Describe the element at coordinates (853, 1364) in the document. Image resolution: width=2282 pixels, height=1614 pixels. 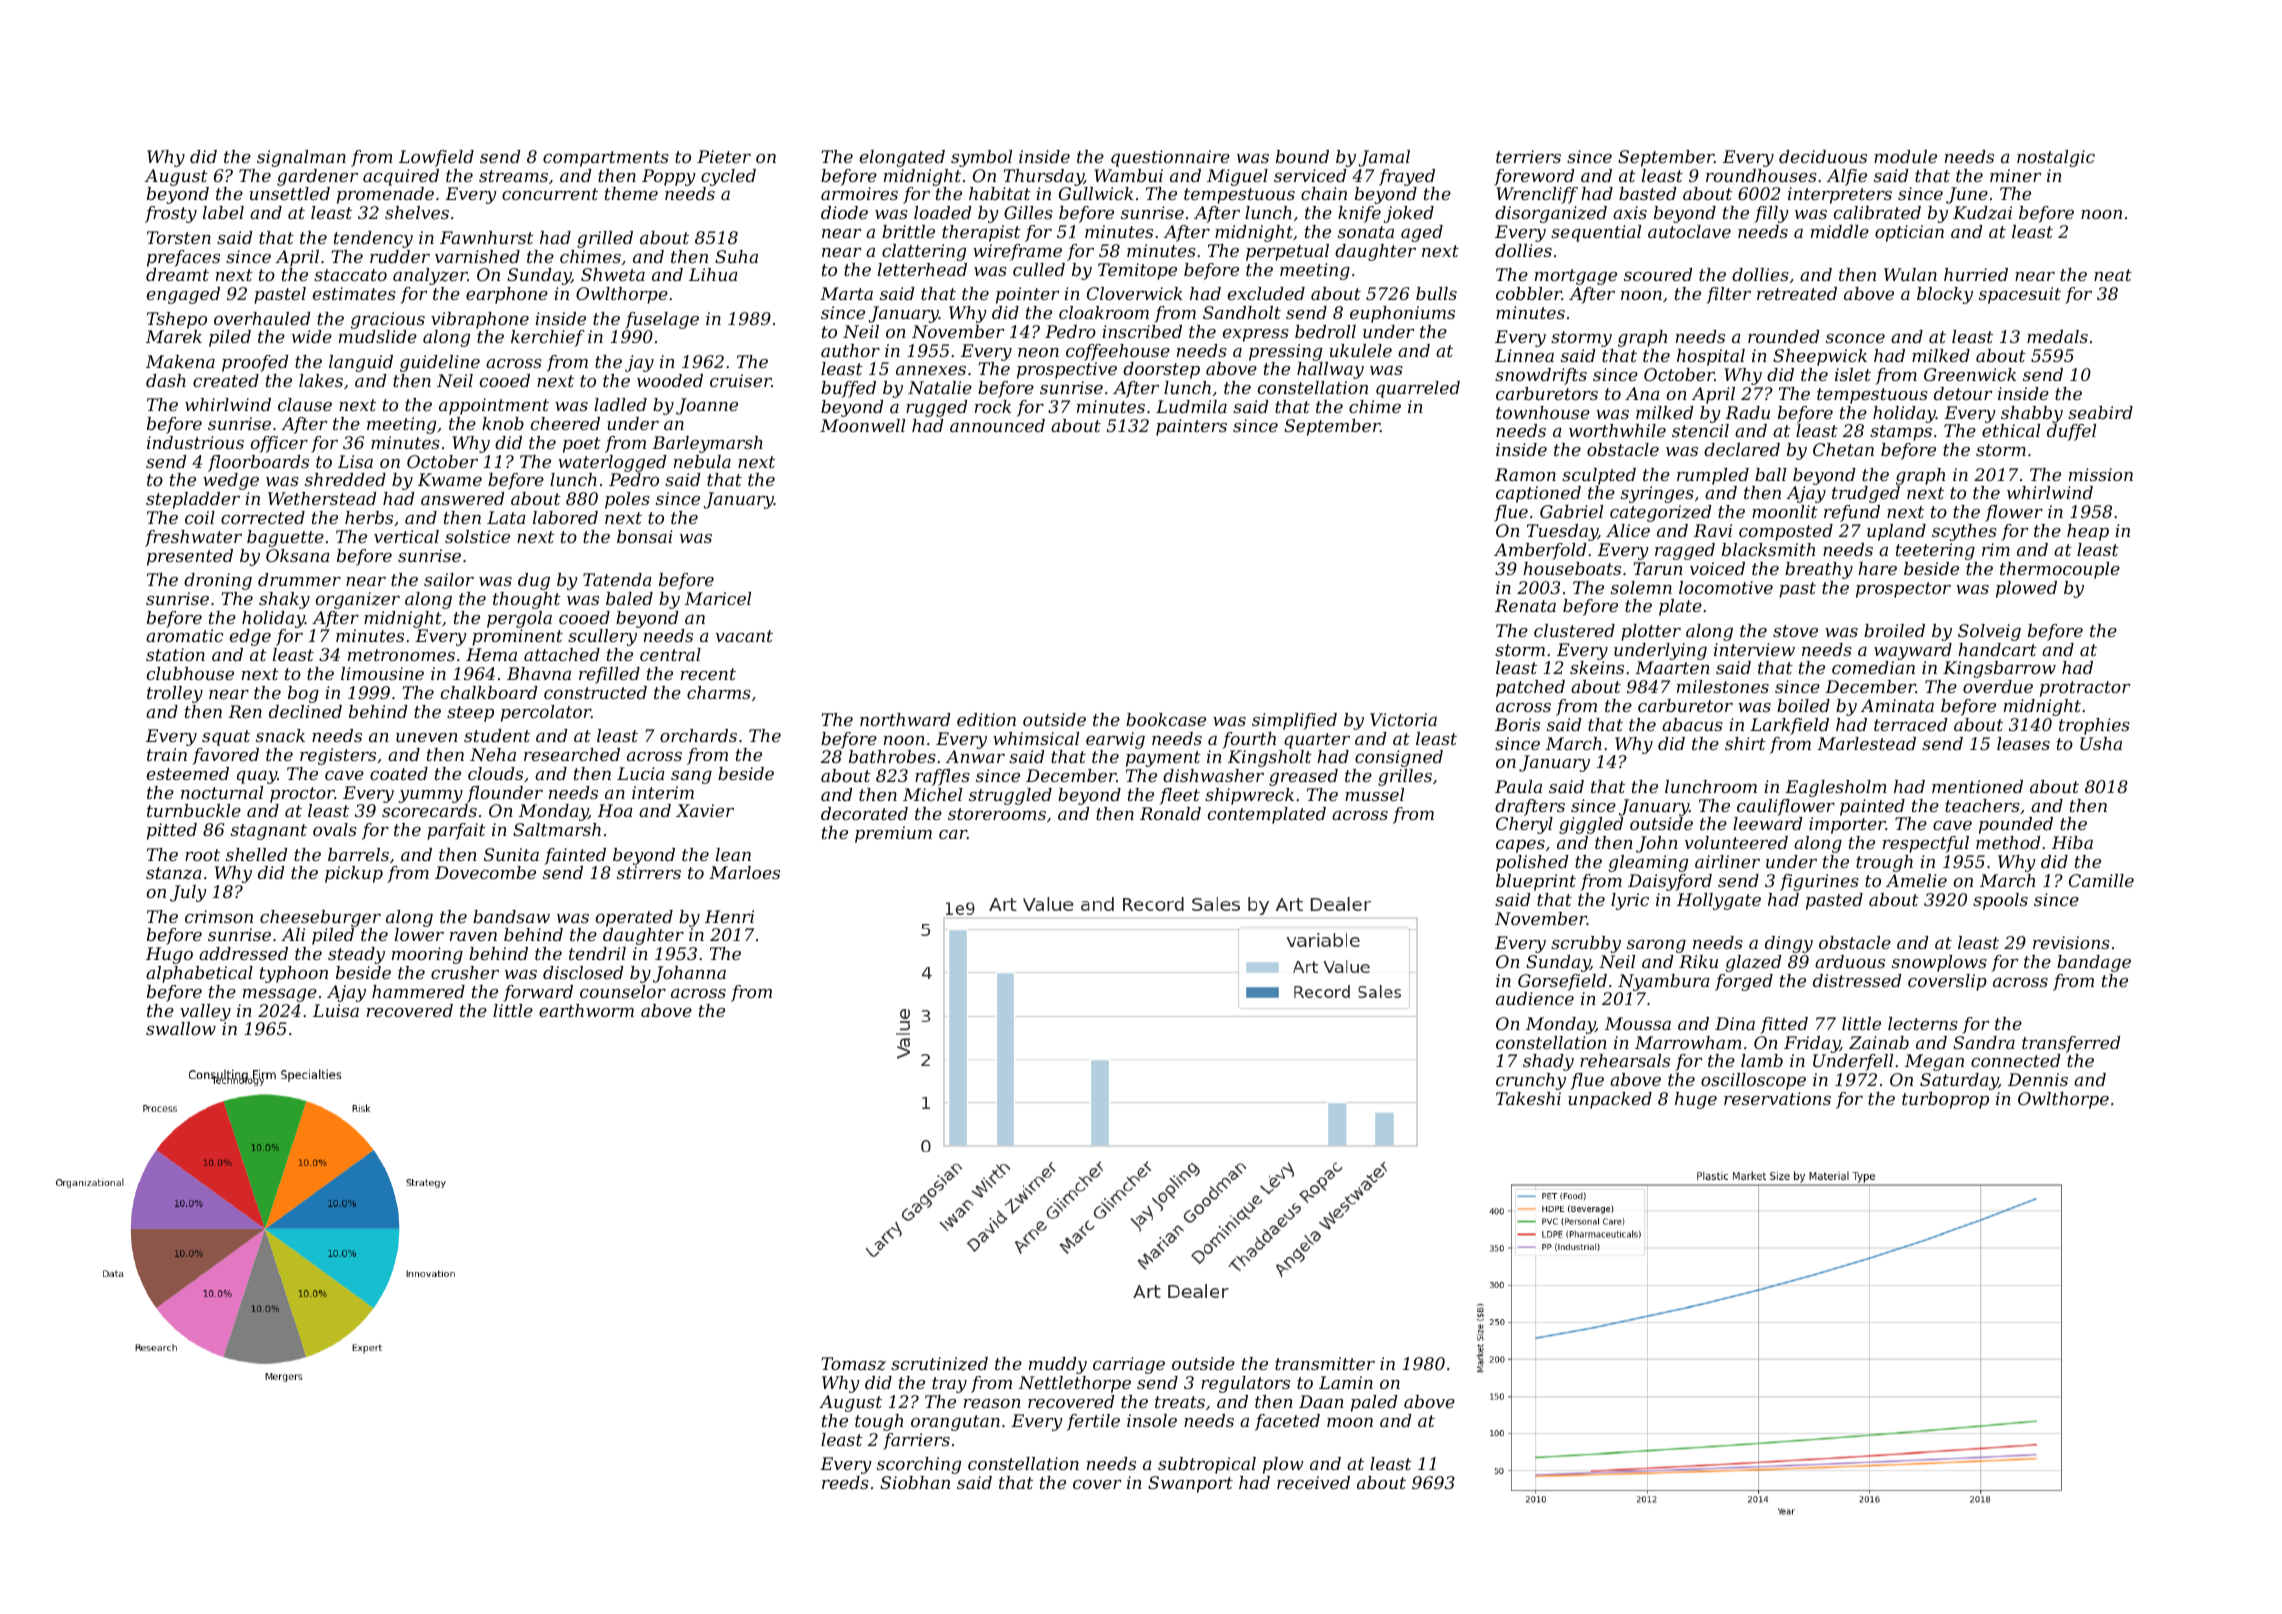
I see `Tomasz` at that location.
